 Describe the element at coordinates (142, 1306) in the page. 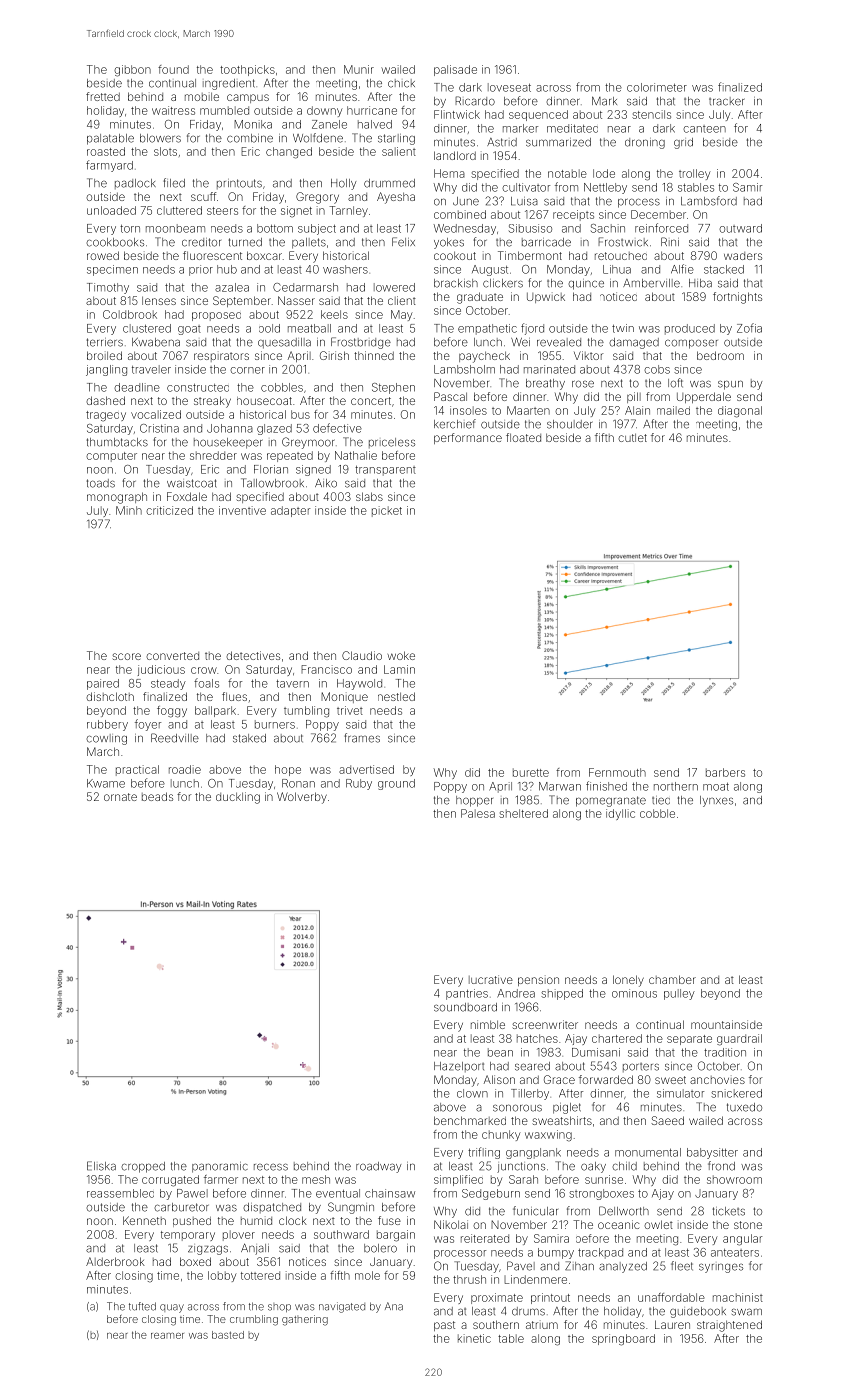

I see `tufted` at that location.
